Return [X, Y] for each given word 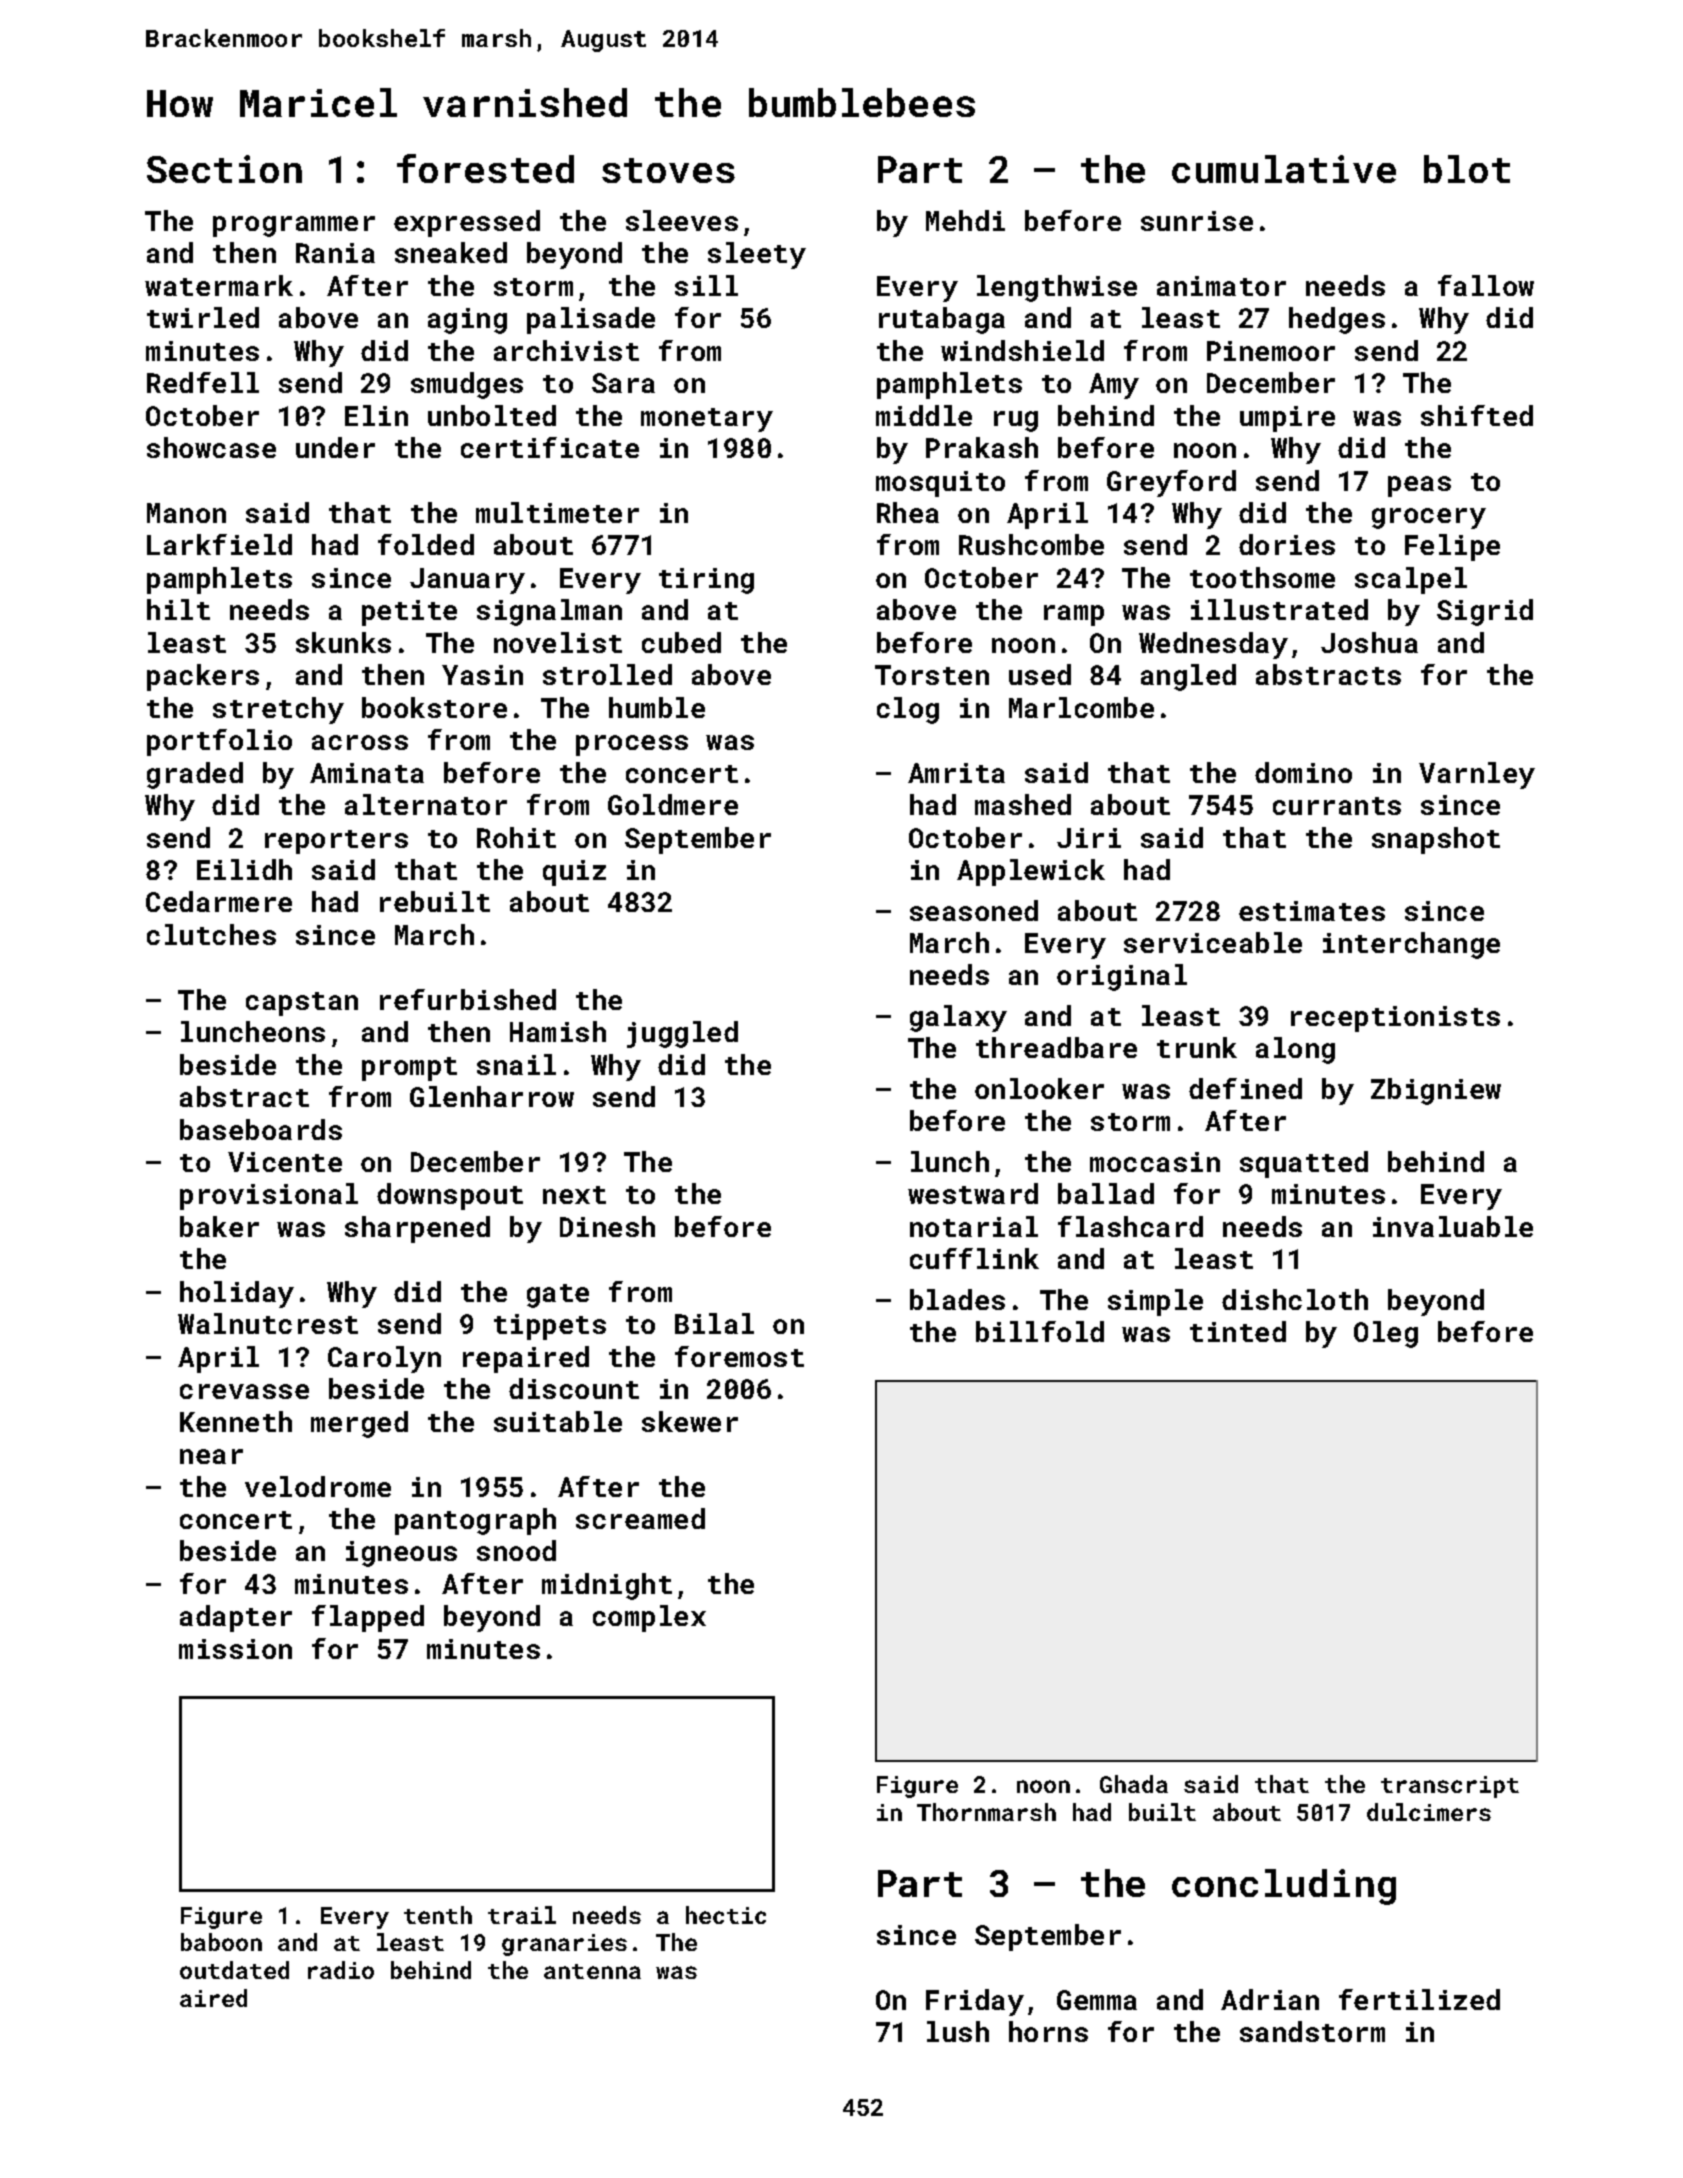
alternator [426, 804]
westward [973, 1193]
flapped [368, 1618]
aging [467, 321]
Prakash [982, 447]
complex [649, 1618]
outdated [234, 1970]
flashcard [1130, 1226]
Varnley [1477, 775]
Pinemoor [1271, 351]
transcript [1450, 1787]
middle [924, 415]
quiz [574, 873]
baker [219, 1226]
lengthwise [1057, 288]
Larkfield [219, 544]
